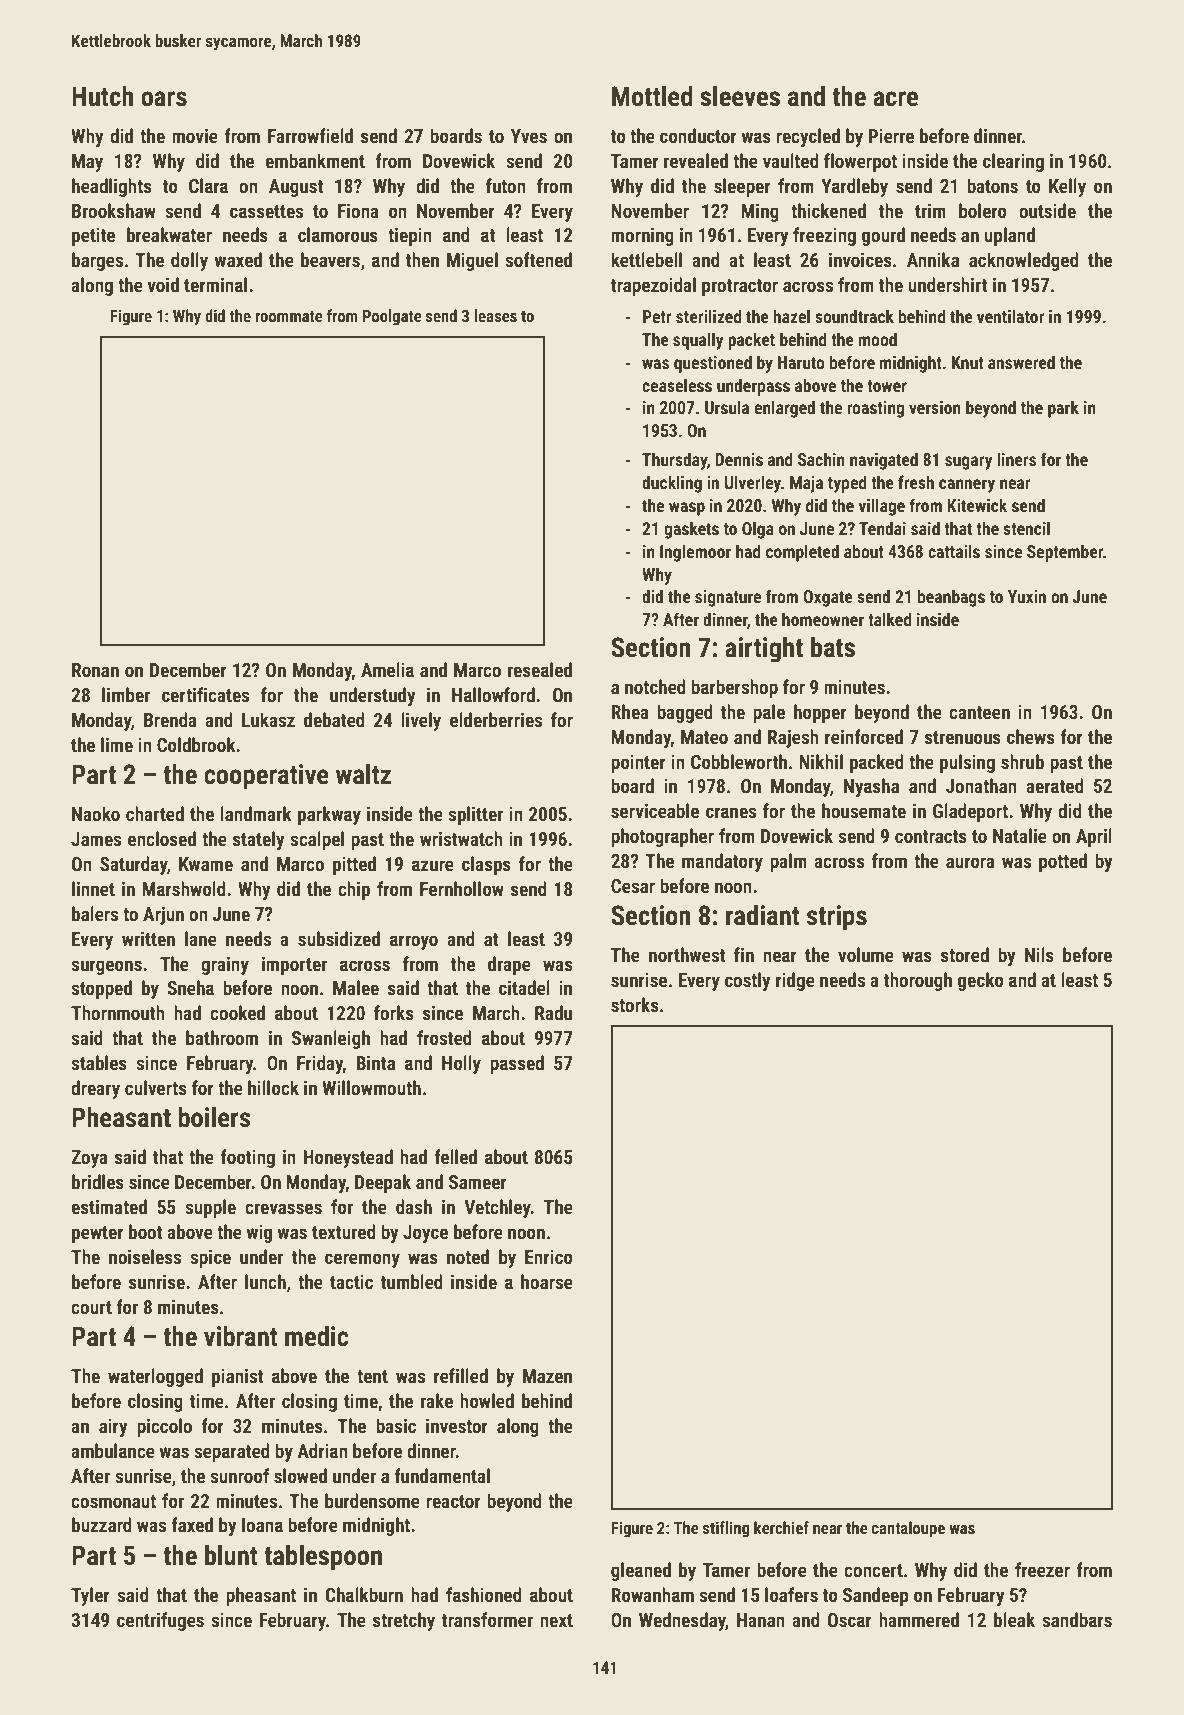 Image resolution: width=1184 pixels, height=1715 pixels. What do you see at coordinates (1063, 862) in the image?
I see `potted` at bounding box center [1063, 862].
